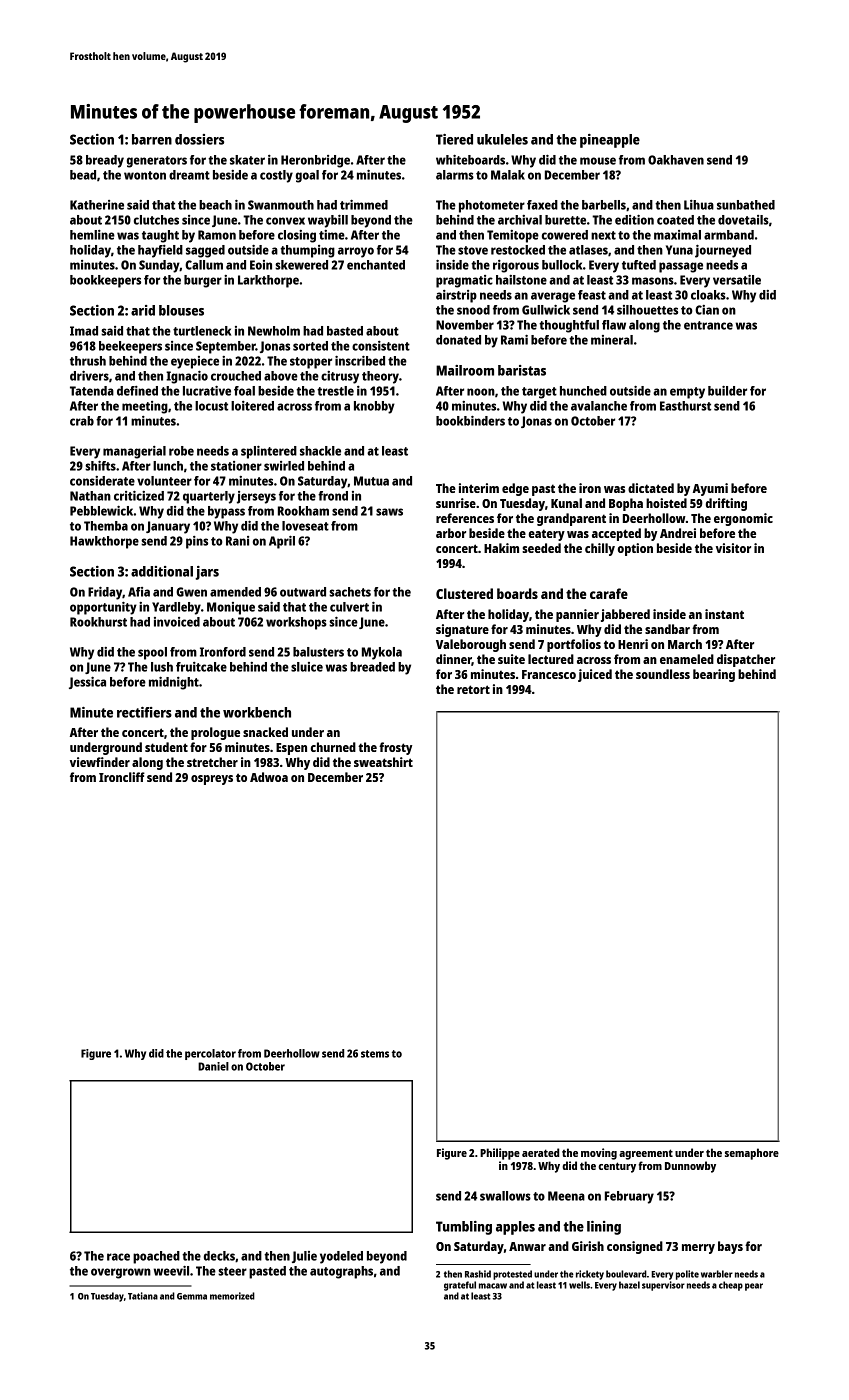 The height and width of the screenshot is (1400, 849). I want to click on Julie, so click(304, 1257).
